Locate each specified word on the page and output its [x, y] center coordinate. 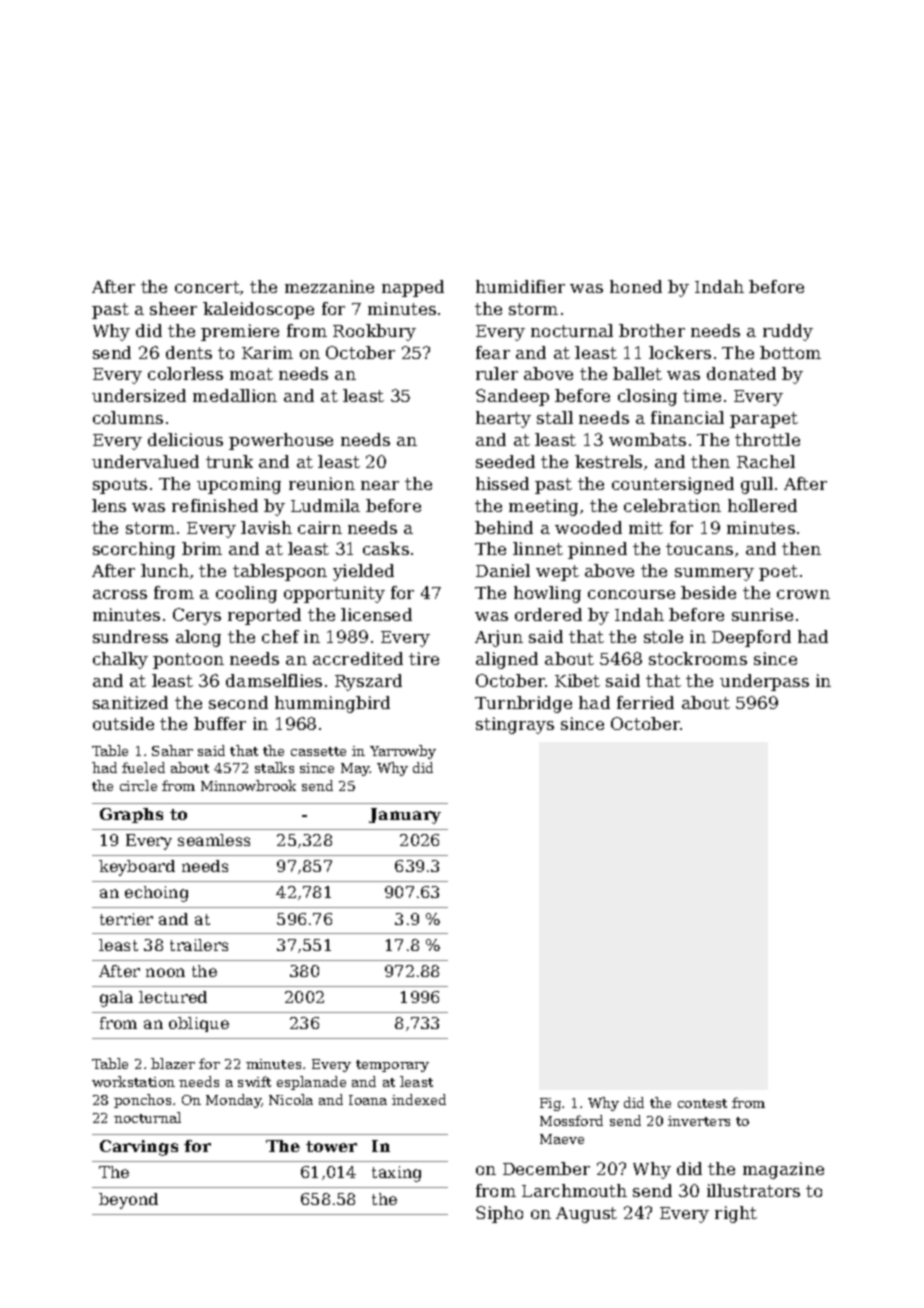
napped [413, 288]
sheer [173, 308]
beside [708, 592]
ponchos [142, 1101]
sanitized [130, 702]
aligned [507, 660]
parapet [764, 420]
